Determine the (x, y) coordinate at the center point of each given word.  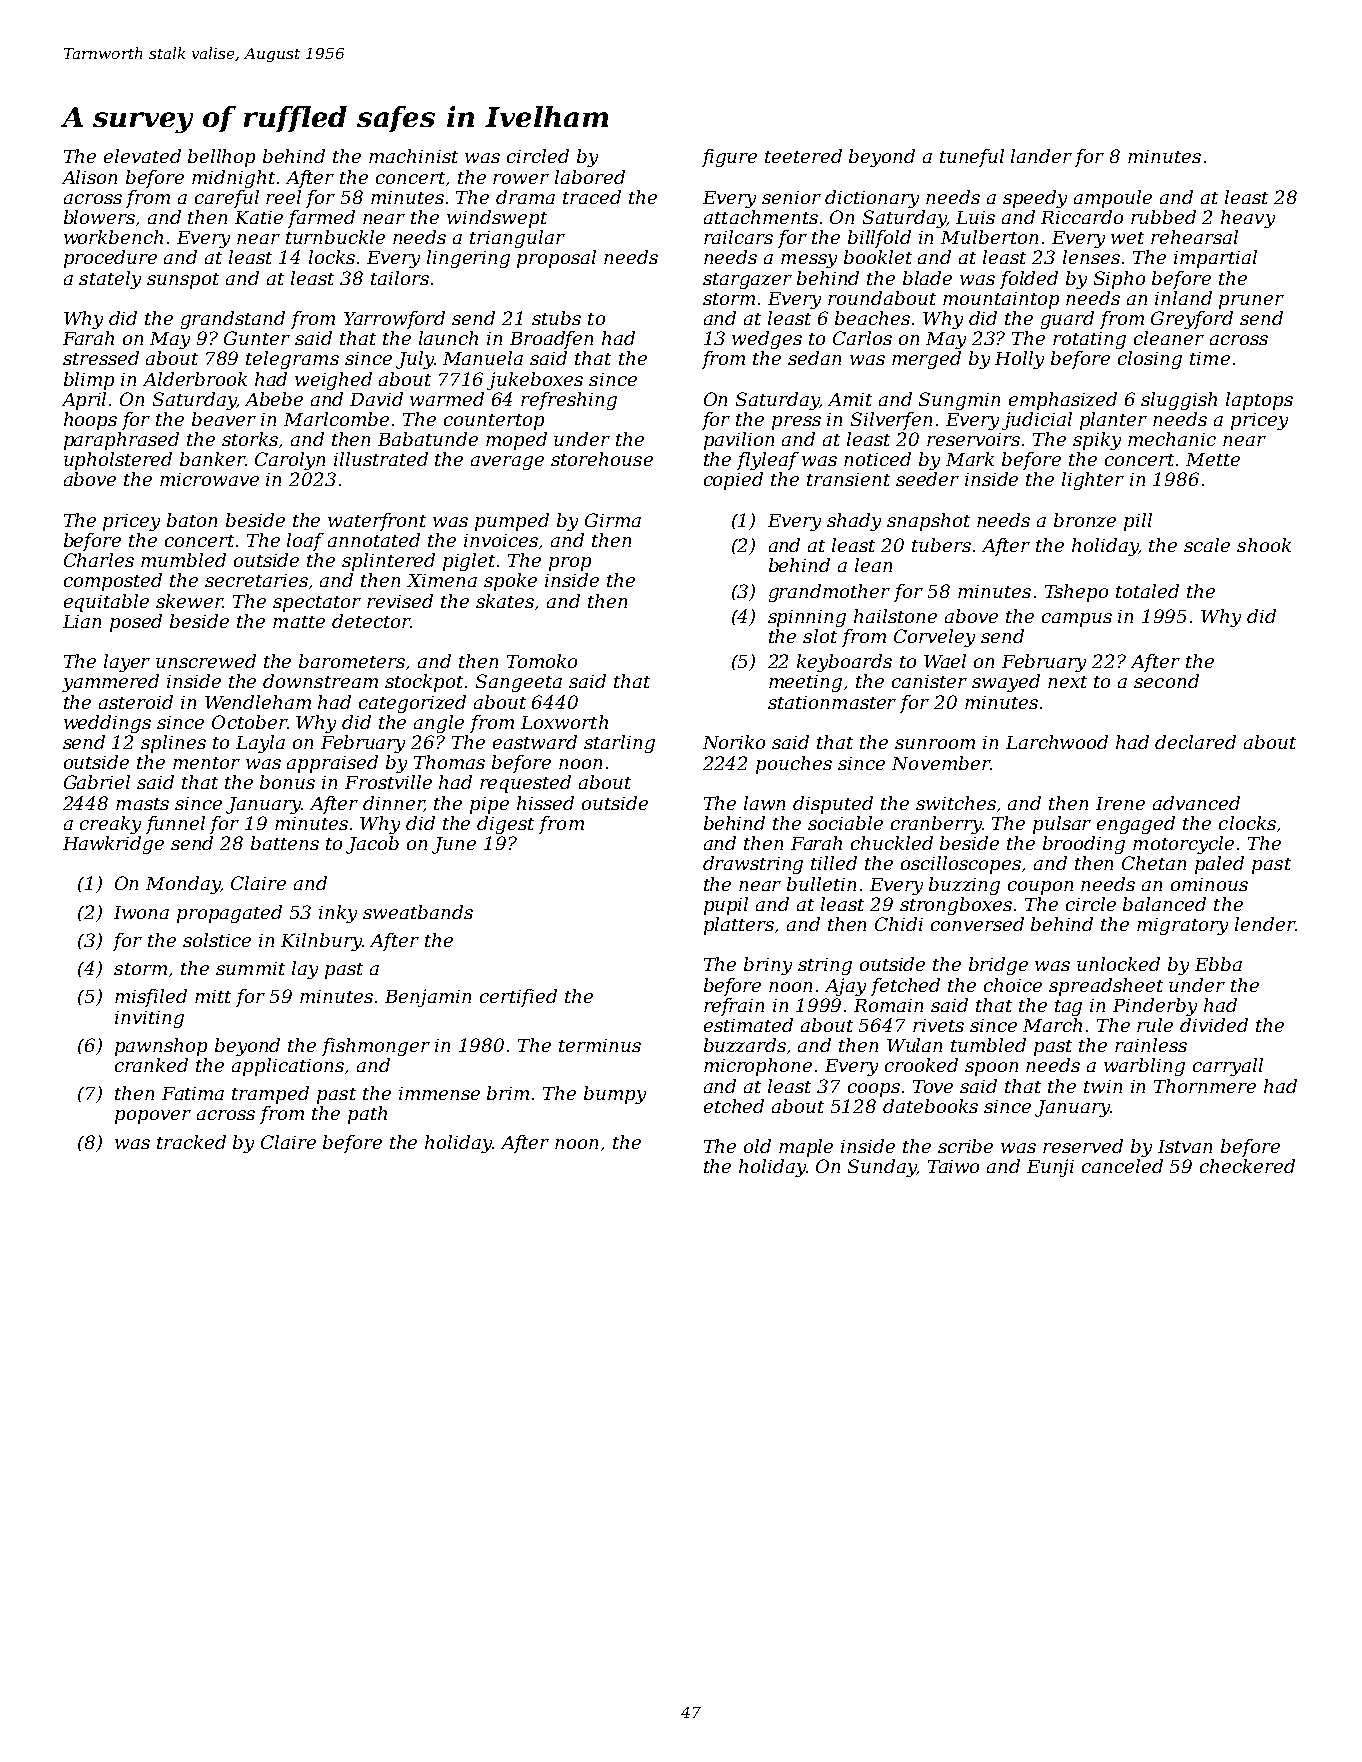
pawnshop (161, 1047)
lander (1041, 156)
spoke (510, 582)
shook (1264, 545)
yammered (110, 683)
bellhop (221, 158)
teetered (803, 156)
